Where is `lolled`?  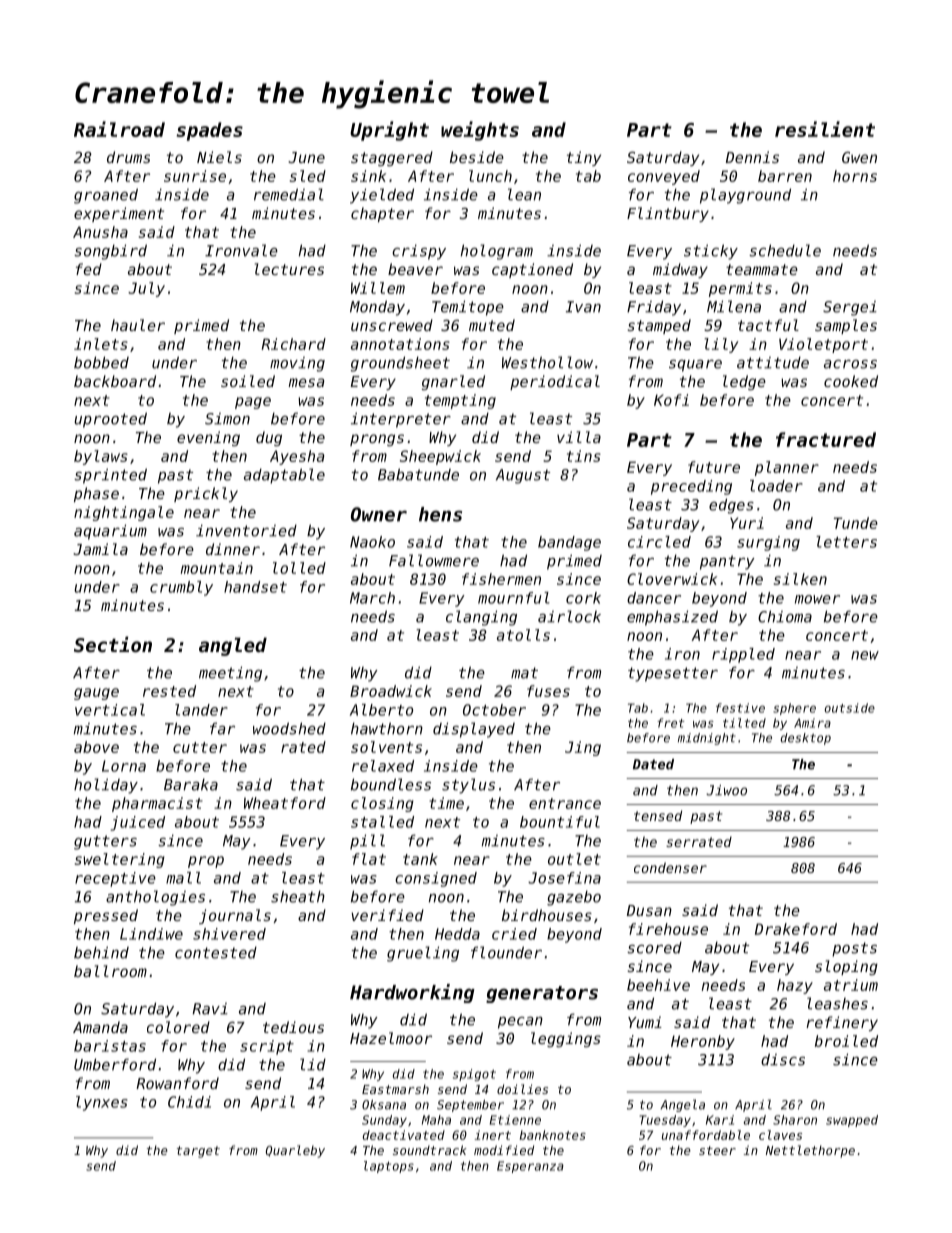
lolled is located at coordinates (299, 568).
